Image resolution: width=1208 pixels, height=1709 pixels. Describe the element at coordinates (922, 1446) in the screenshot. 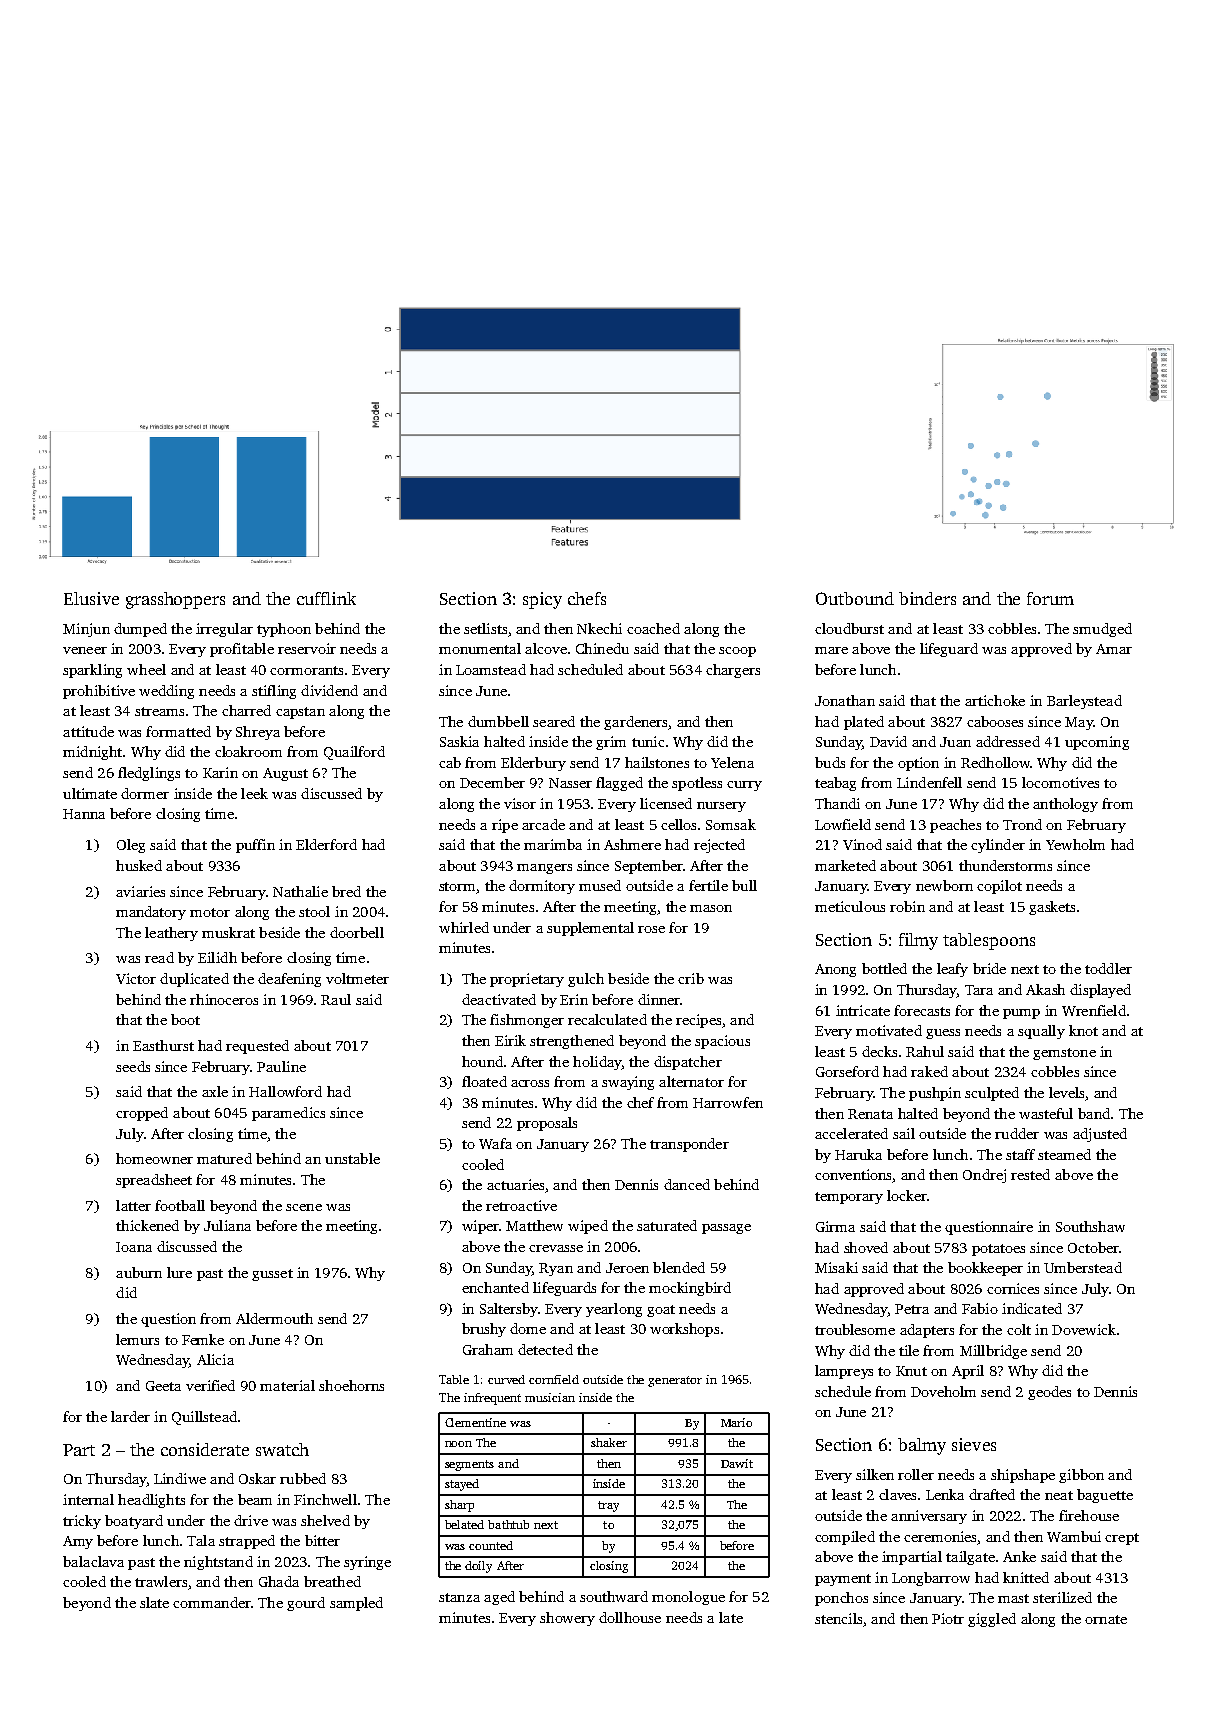

I see `balmy` at that location.
